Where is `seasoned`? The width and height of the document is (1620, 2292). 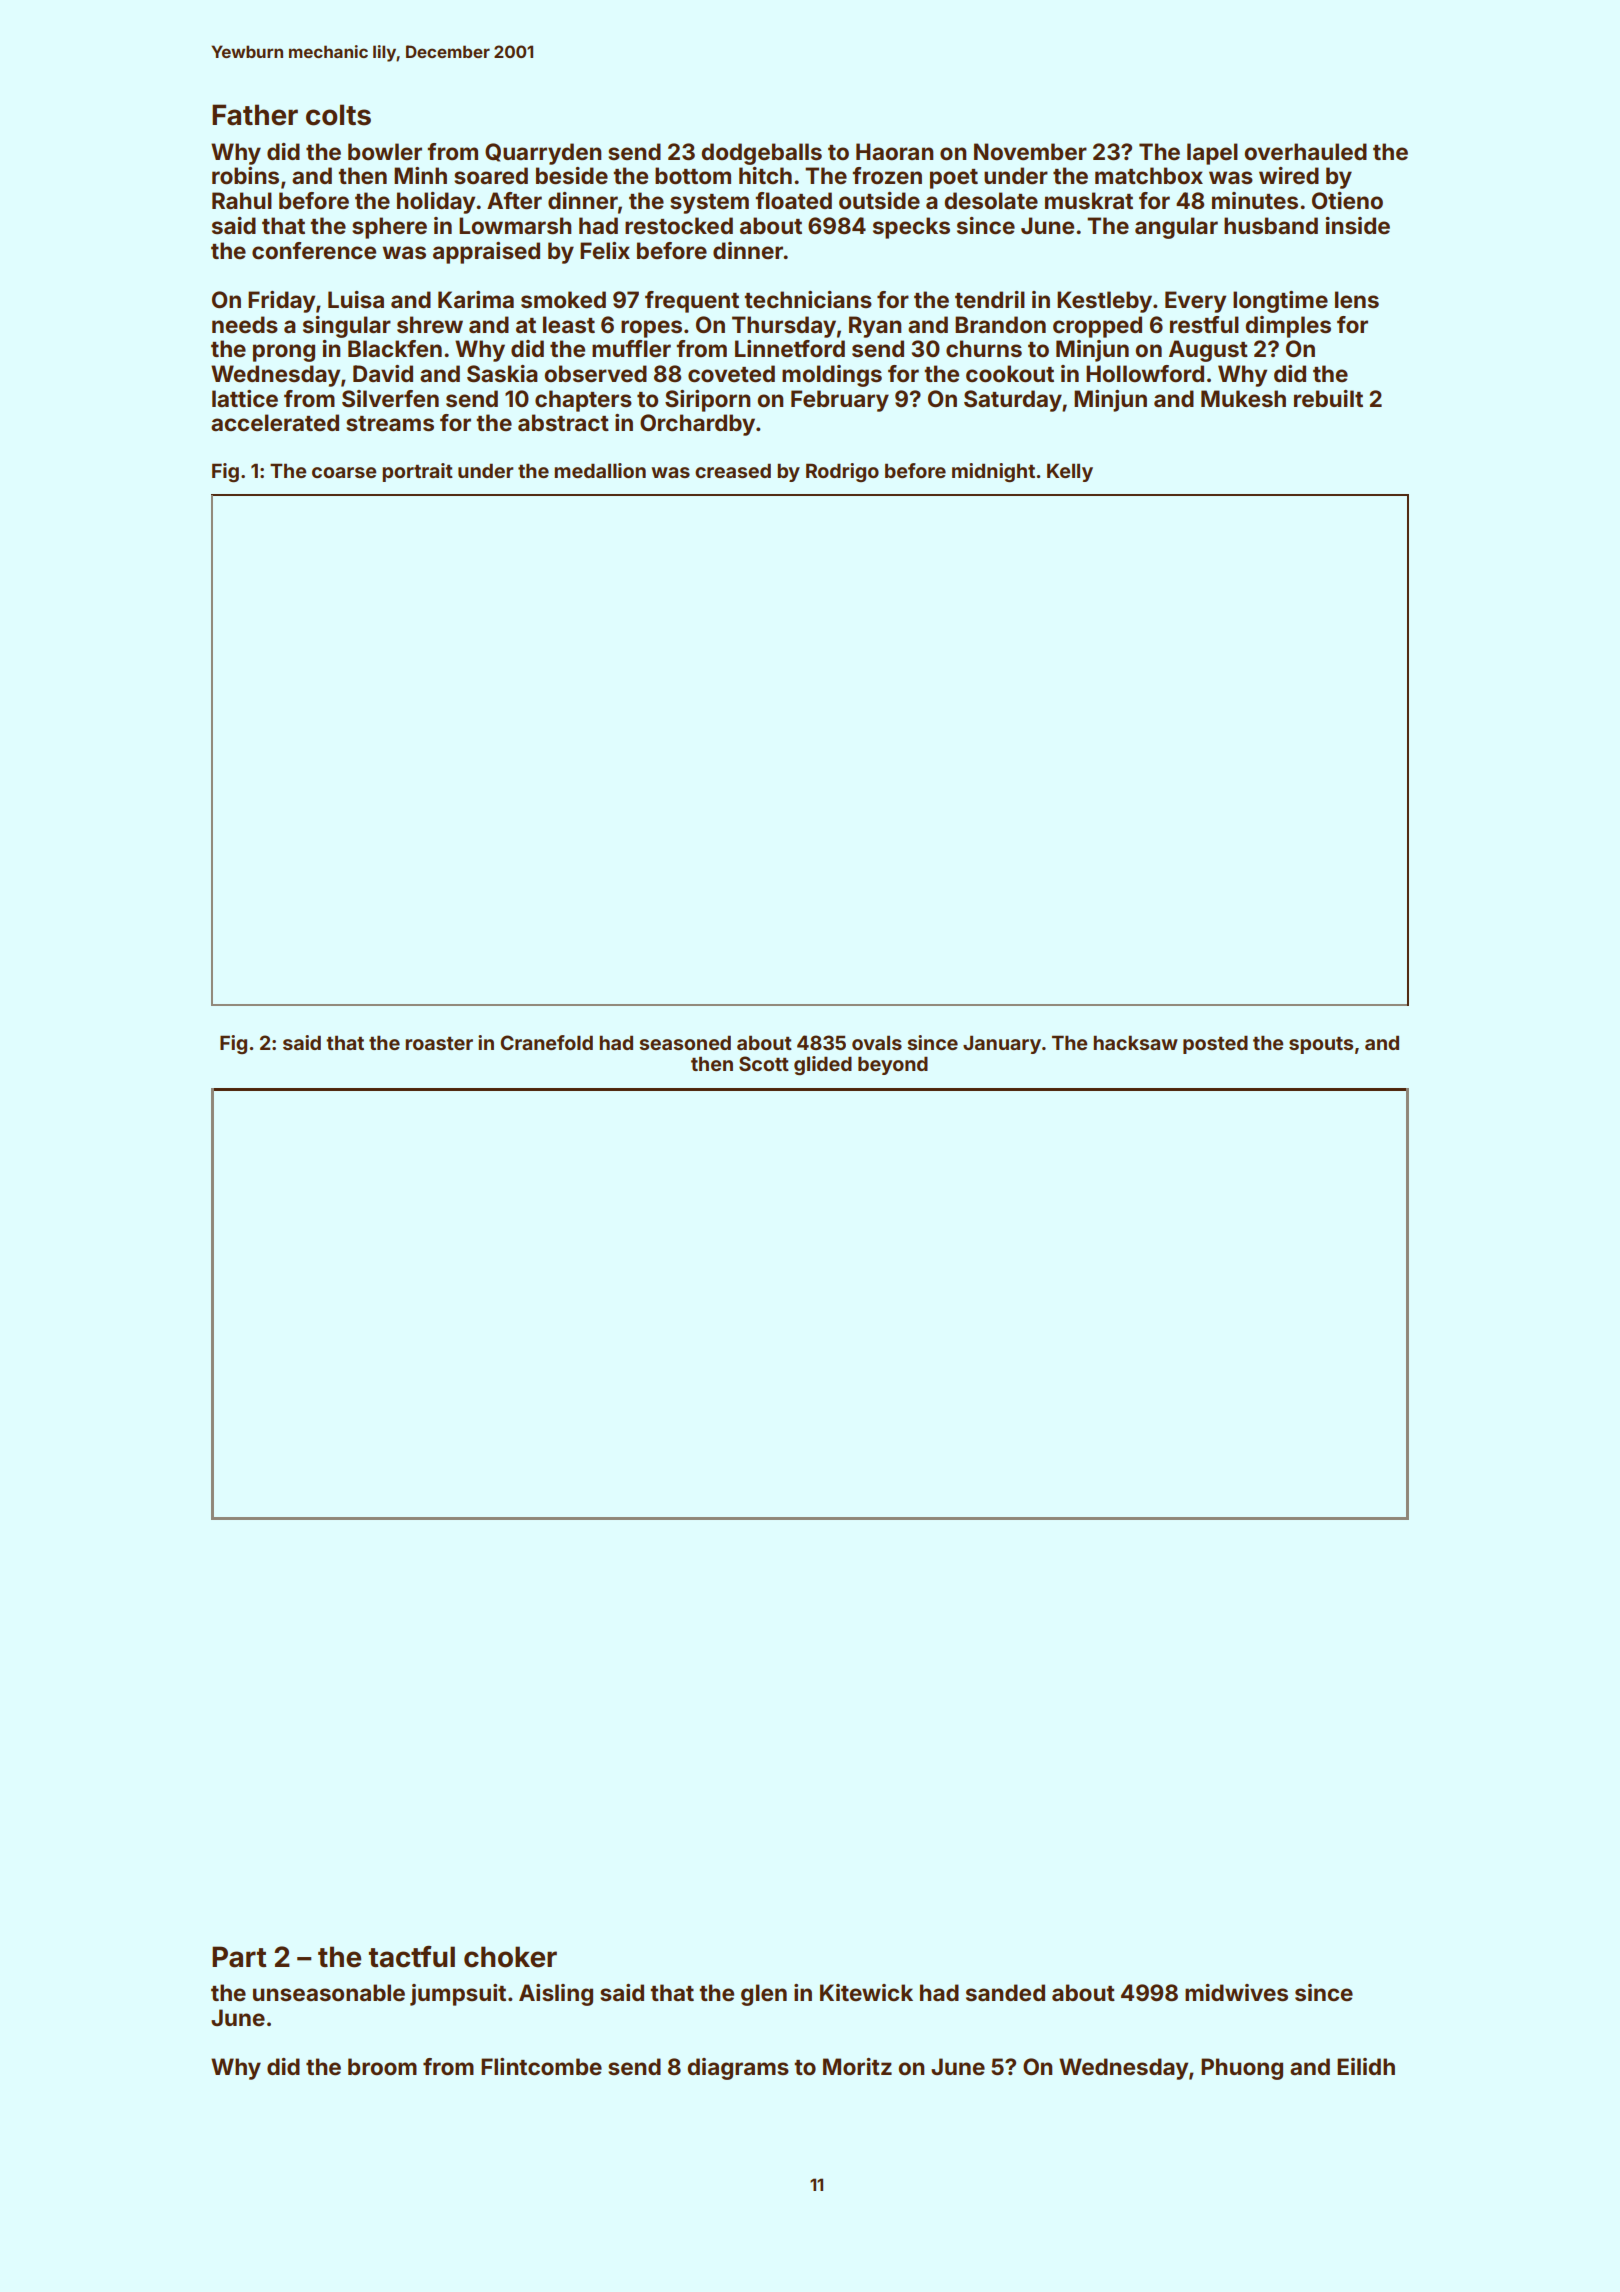
seasoned is located at coordinates (685, 1042).
